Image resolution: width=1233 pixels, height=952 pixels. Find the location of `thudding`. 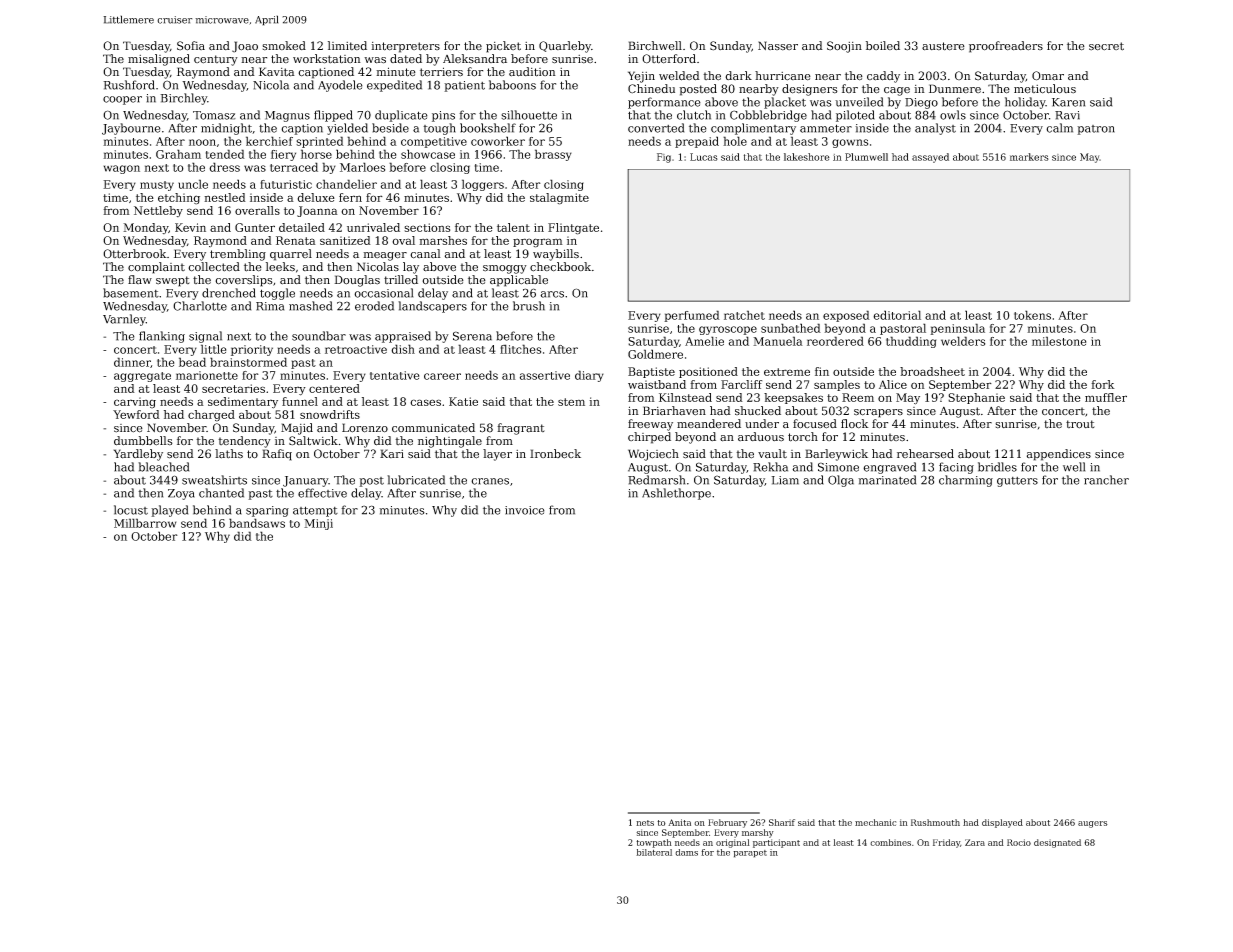

thudding is located at coordinates (911, 342).
